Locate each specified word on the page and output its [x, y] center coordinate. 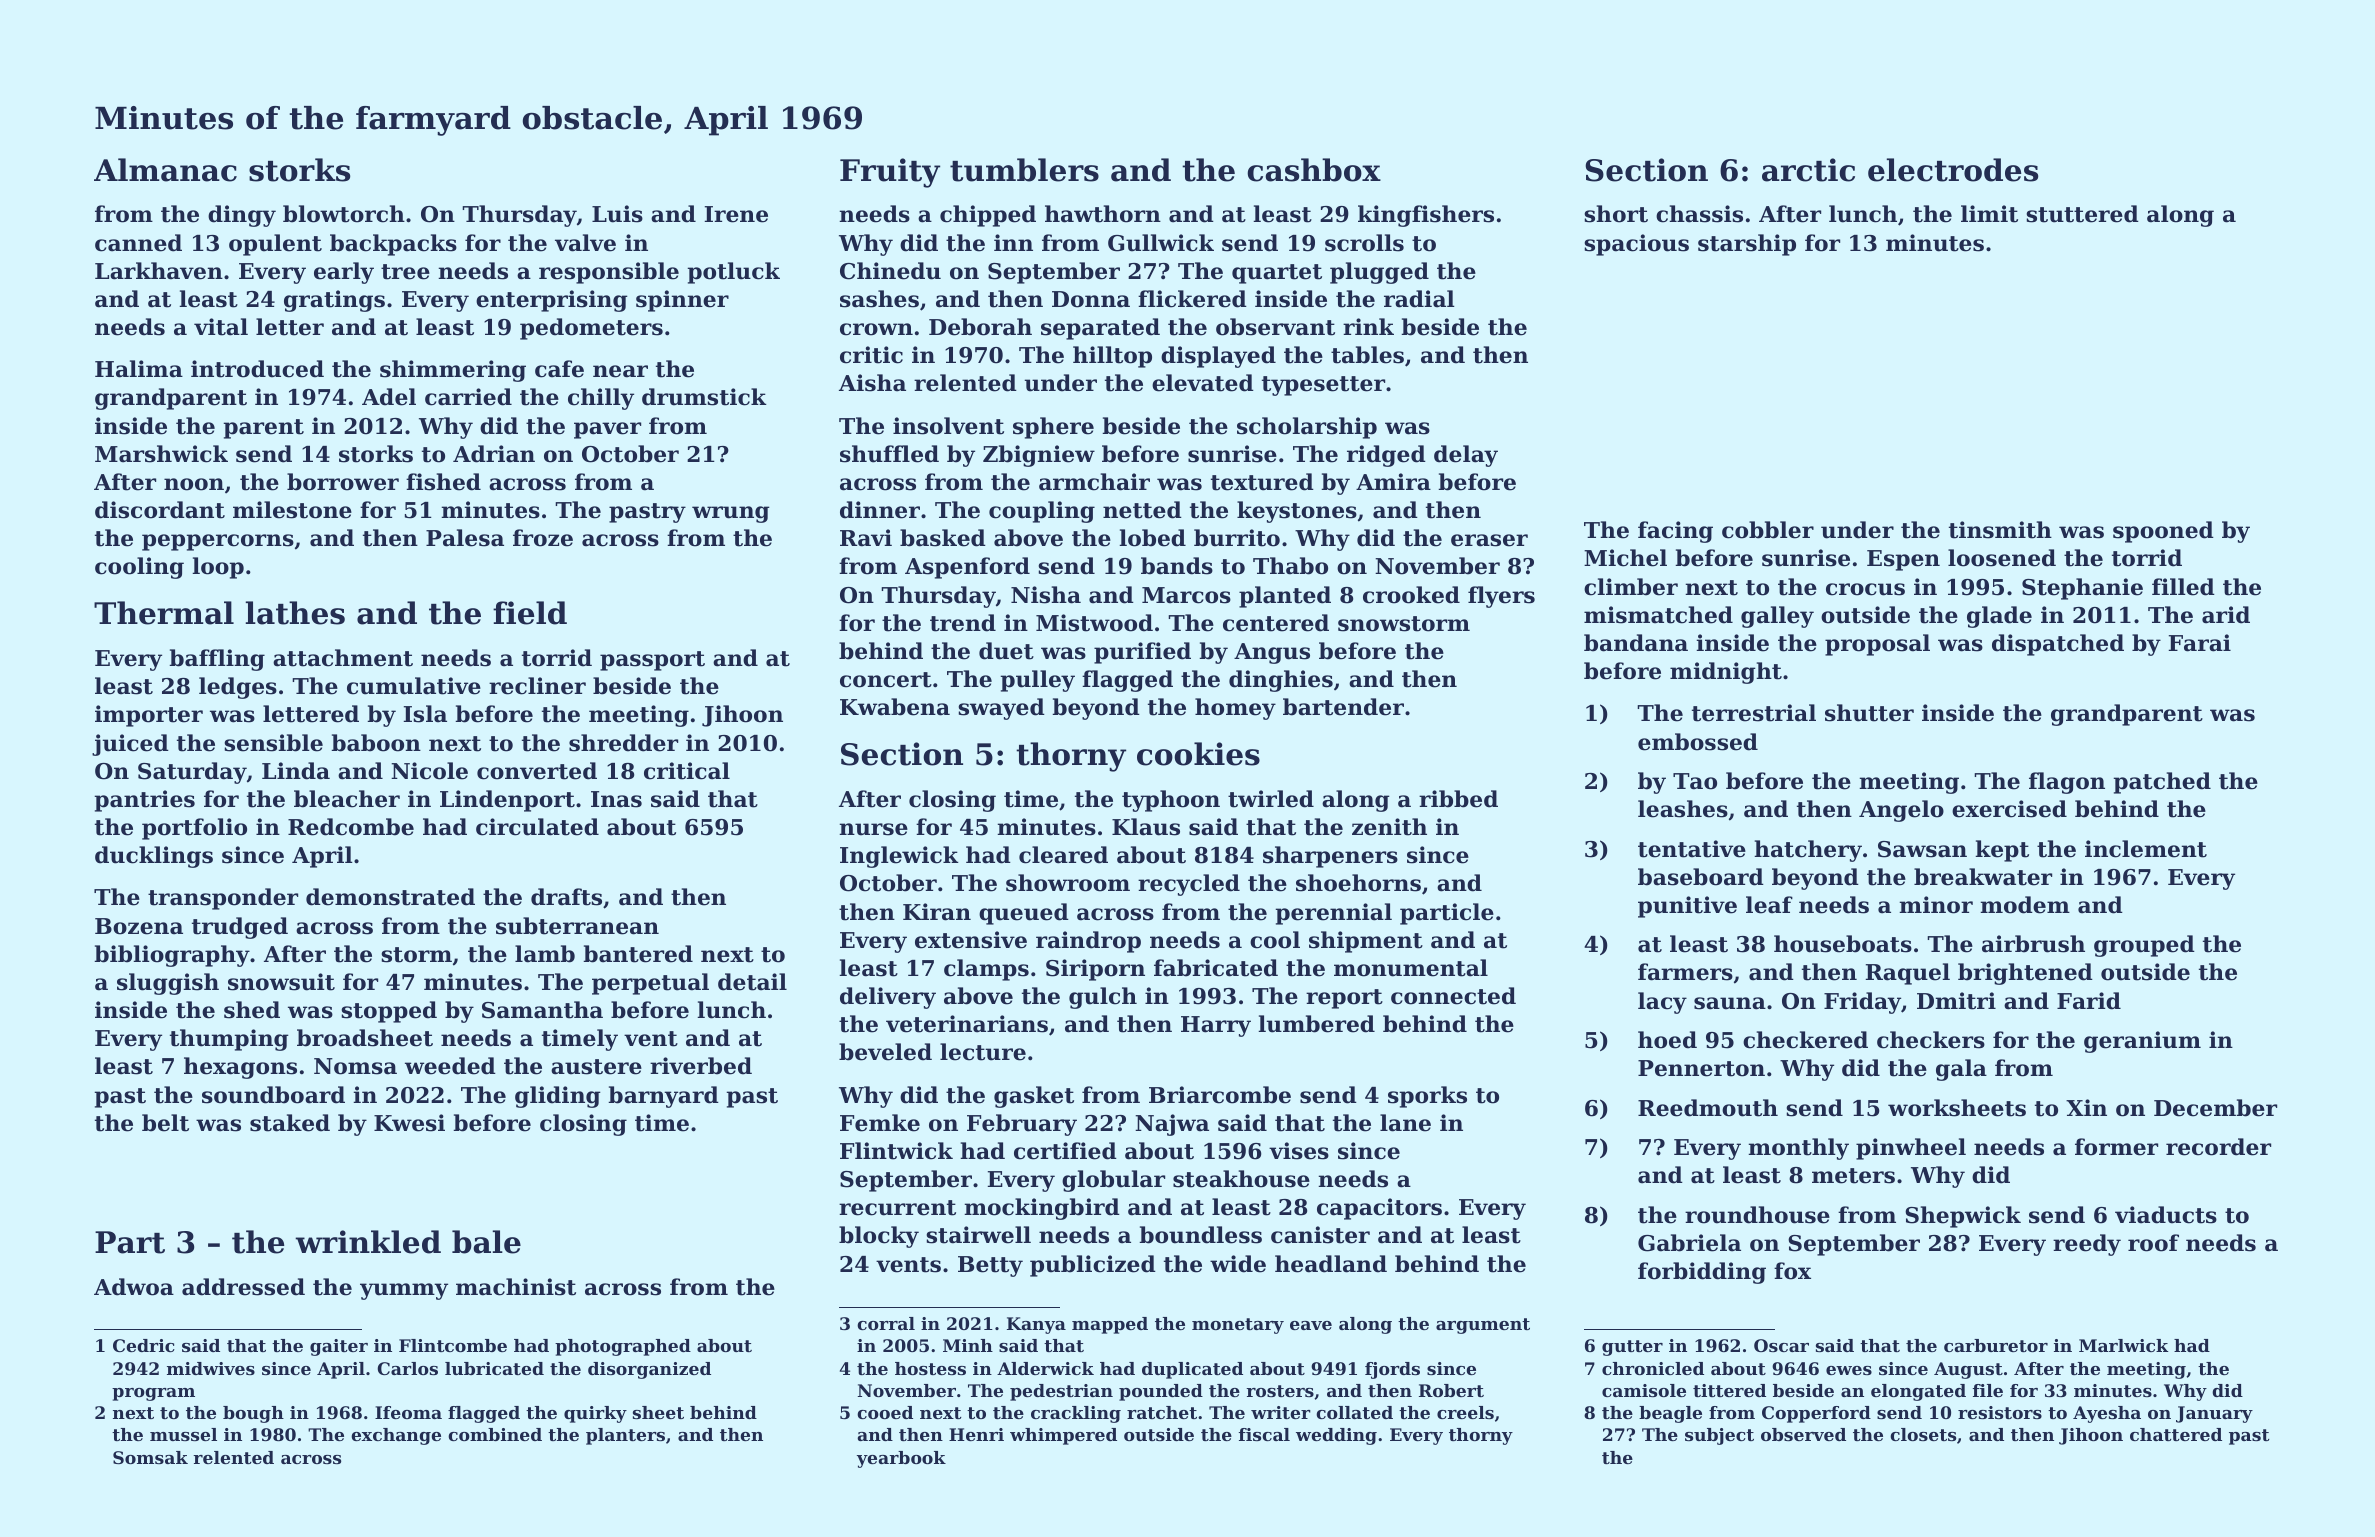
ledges [238, 688]
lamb [545, 954]
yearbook [901, 1459]
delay [1466, 456]
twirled [1271, 799]
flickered [1192, 299]
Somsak [150, 1457]
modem [2025, 905]
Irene [736, 214]
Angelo [1901, 811]
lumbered [1316, 1024]
